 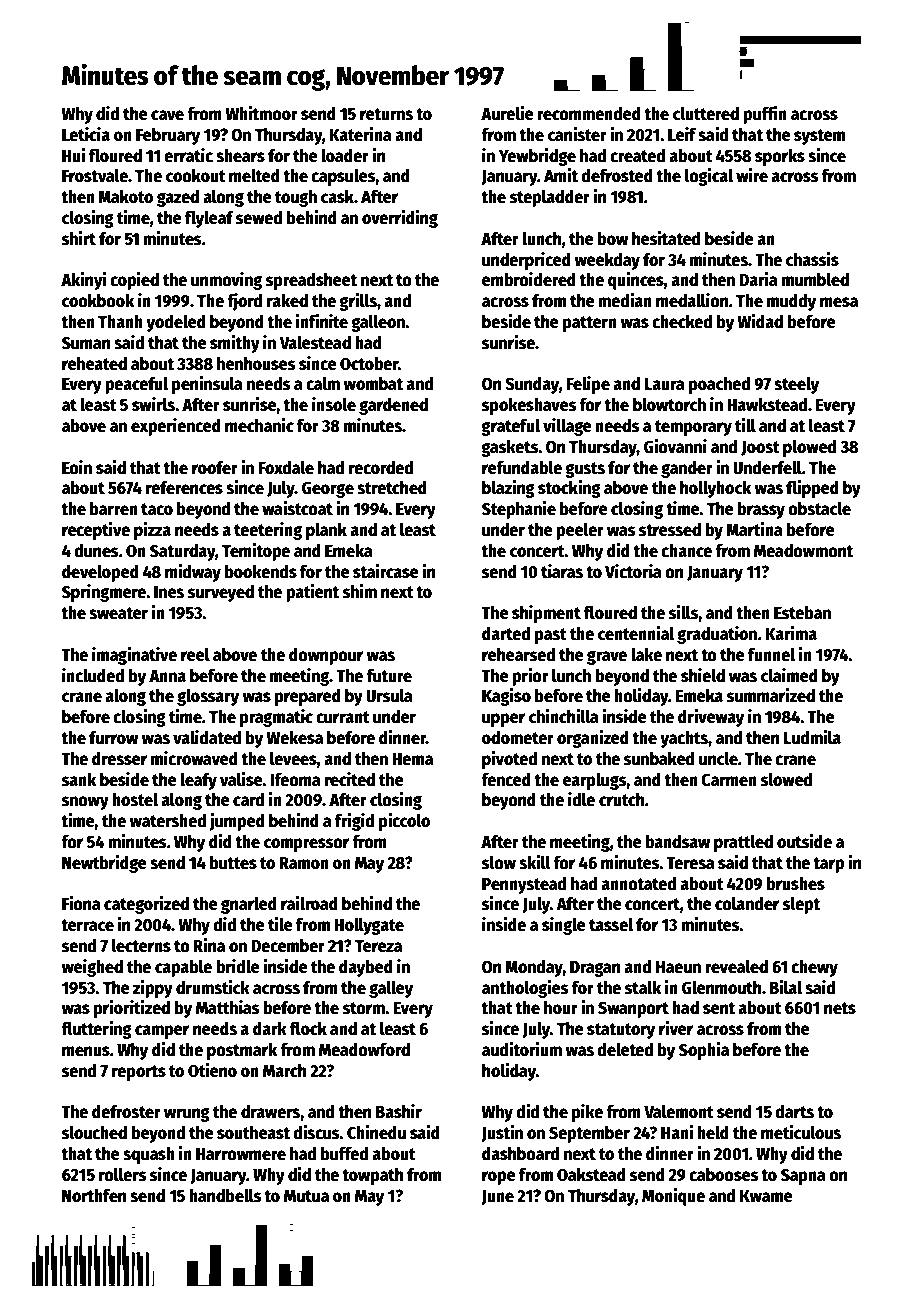 What do you see at coordinates (506, 697) in the image?
I see `Kagiso` at bounding box center [506, 697].
